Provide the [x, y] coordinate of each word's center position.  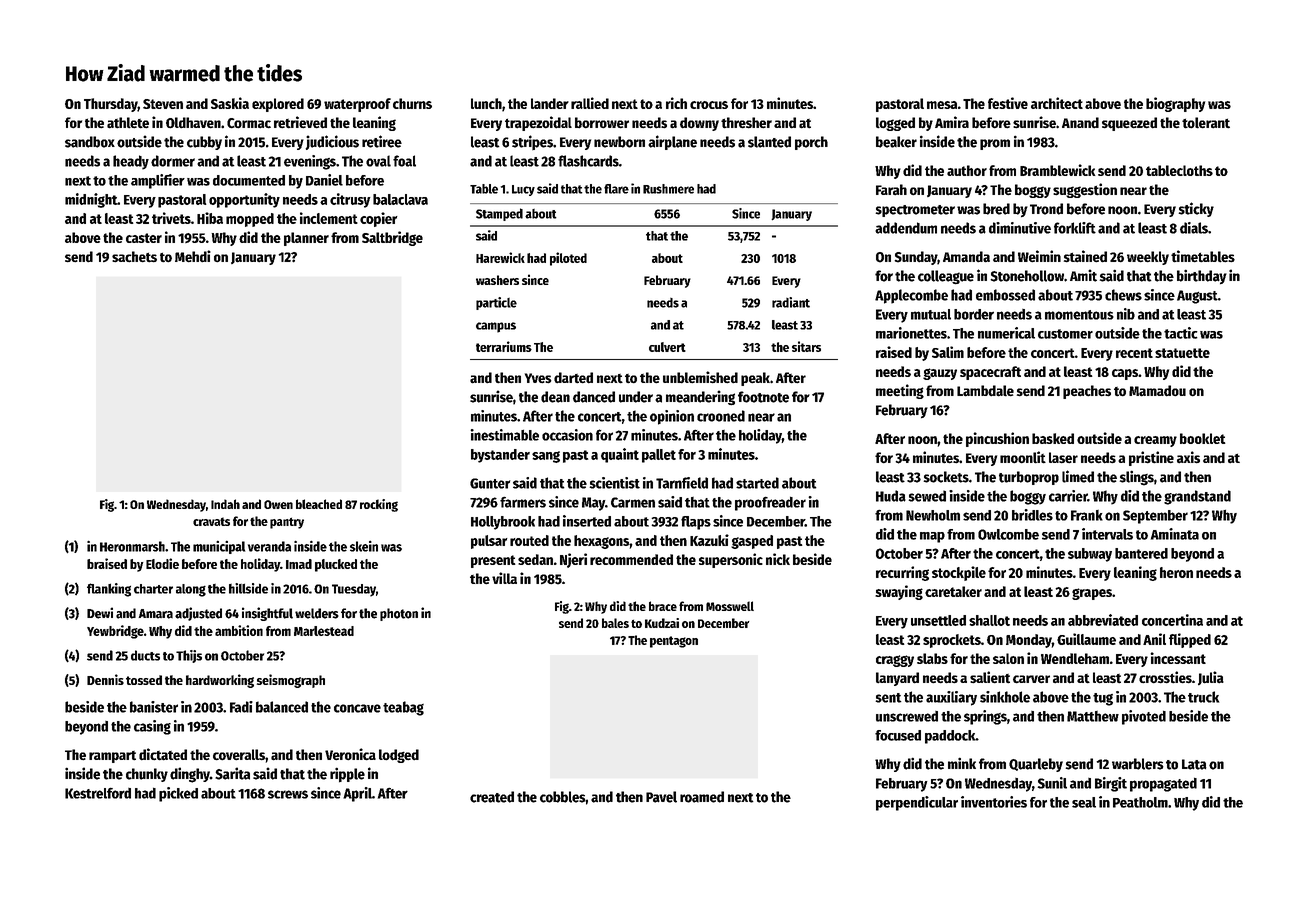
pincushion [997, 439]
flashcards [588, 161]
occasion [567, 435]
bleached [319, 504]
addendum [906, 228]
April [357, 794]
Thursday [111, 105]
